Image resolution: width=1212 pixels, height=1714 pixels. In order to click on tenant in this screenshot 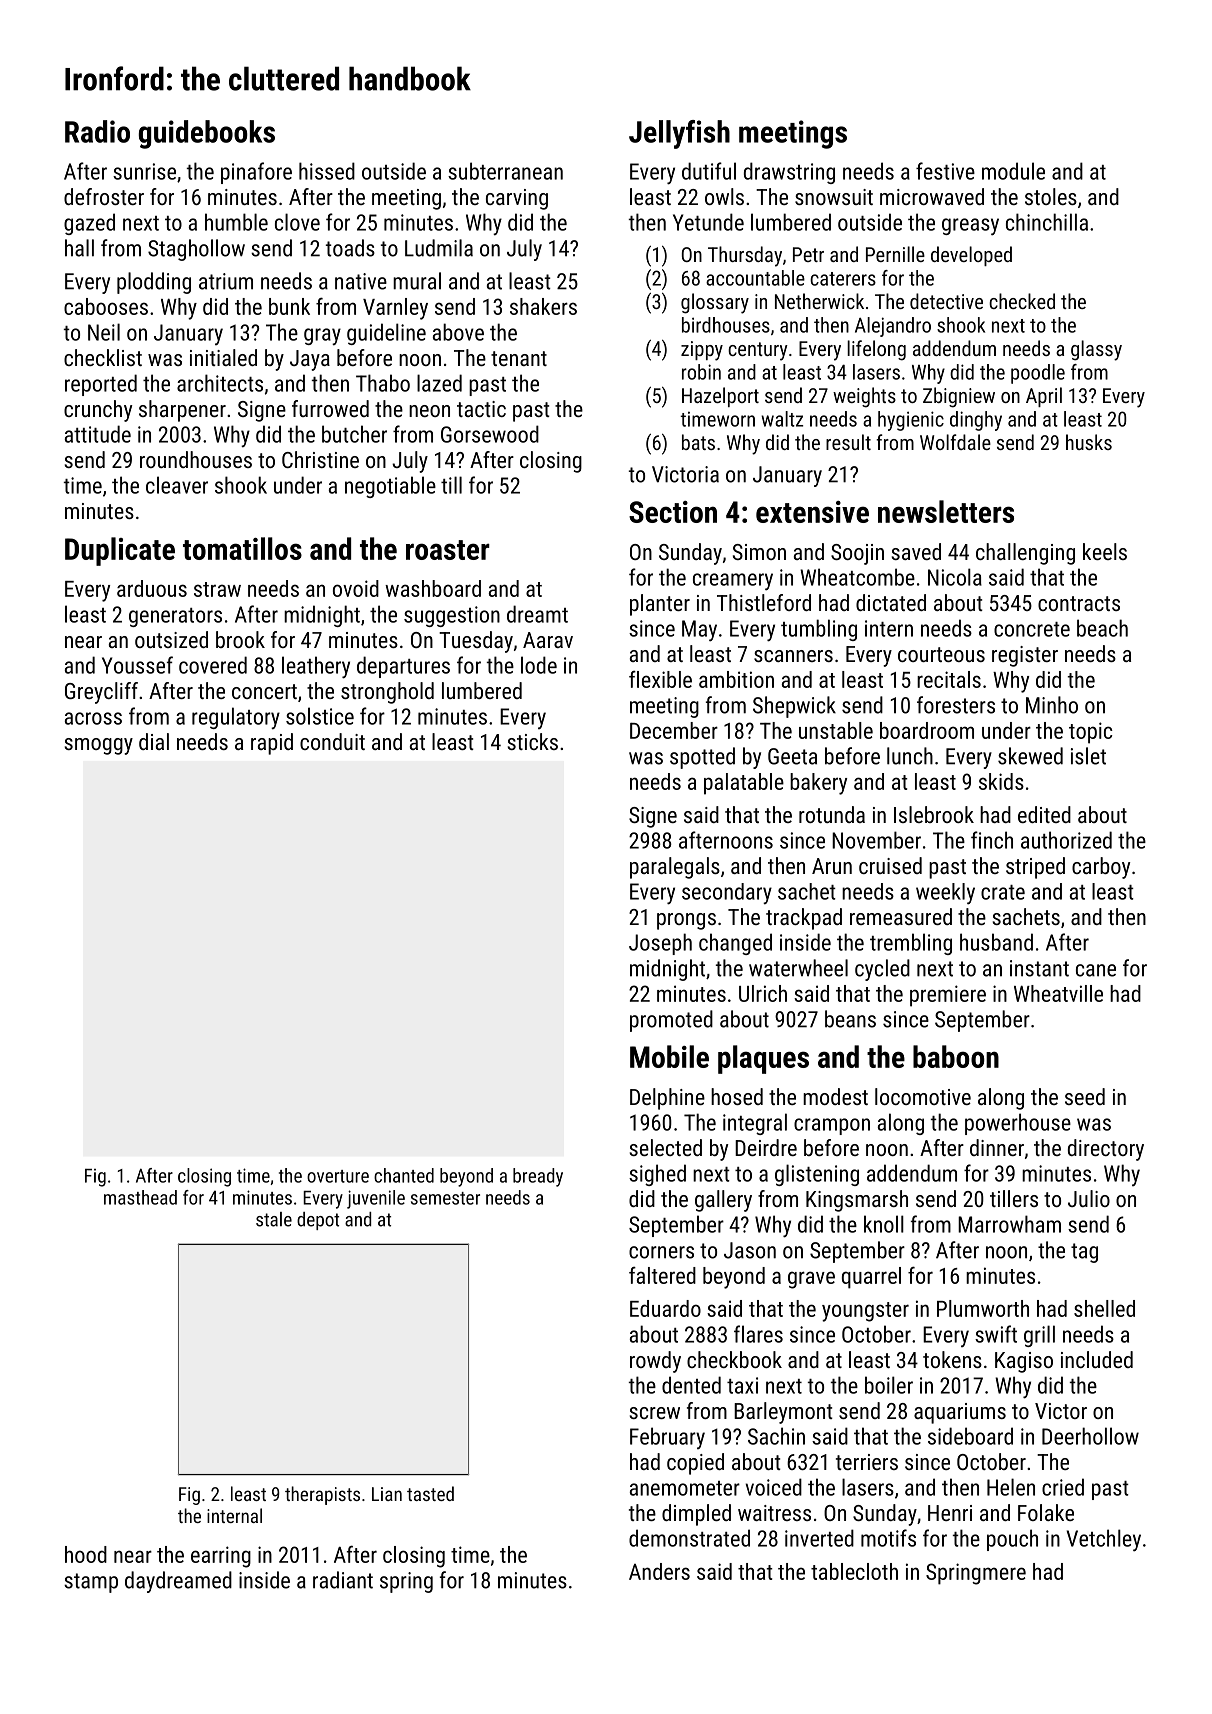, I will do `click(519, 358)`.
